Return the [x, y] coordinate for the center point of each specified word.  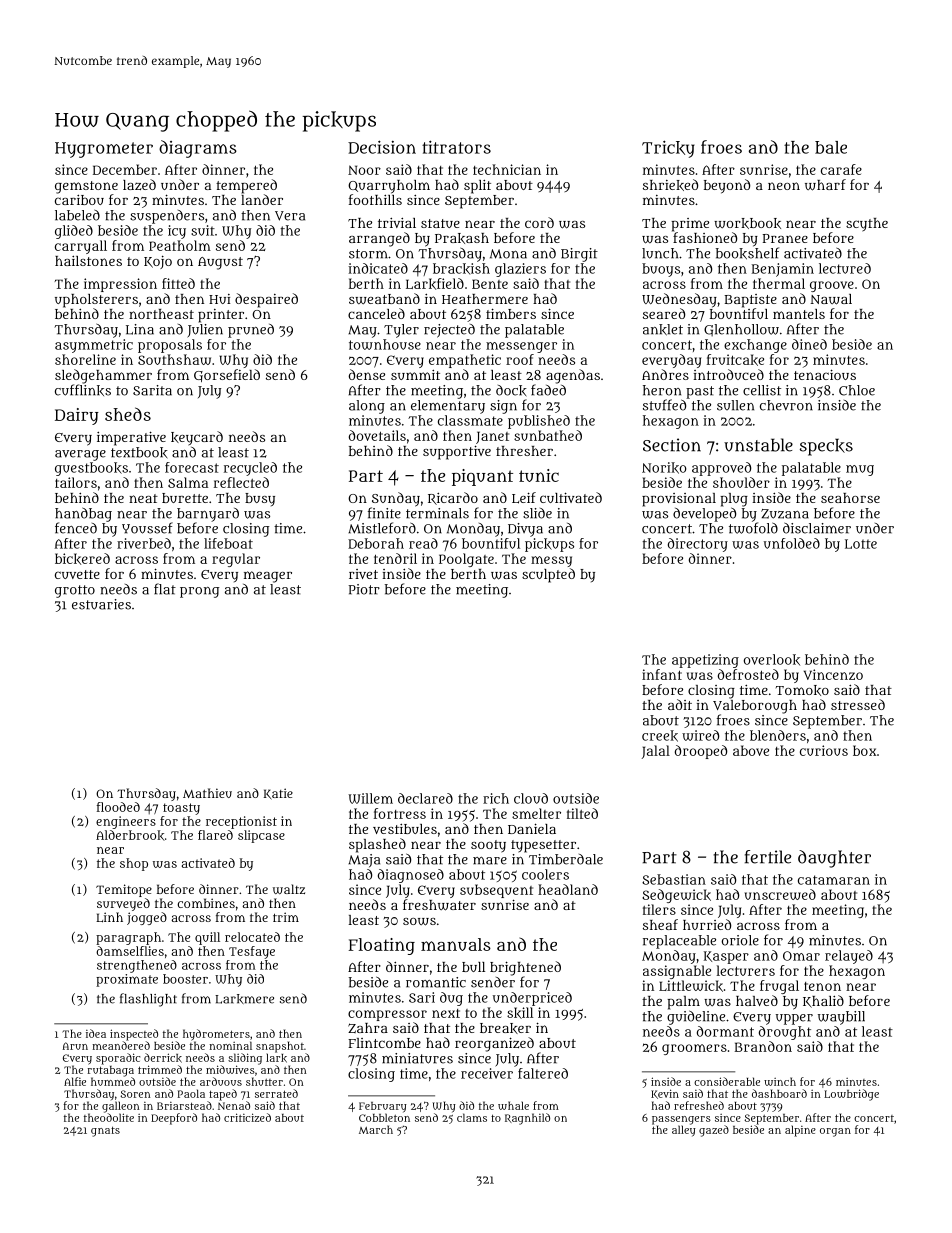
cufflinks [83, 390]
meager [268, 577]
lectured [845, 268]
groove [832, 286]
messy [551, 561]
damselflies [130, 951]
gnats [105, 1131]
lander [262, 199]
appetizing [705, 661]
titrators [456, 147]
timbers [511, 313]
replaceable [679, 942]
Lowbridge [851, 1095]
